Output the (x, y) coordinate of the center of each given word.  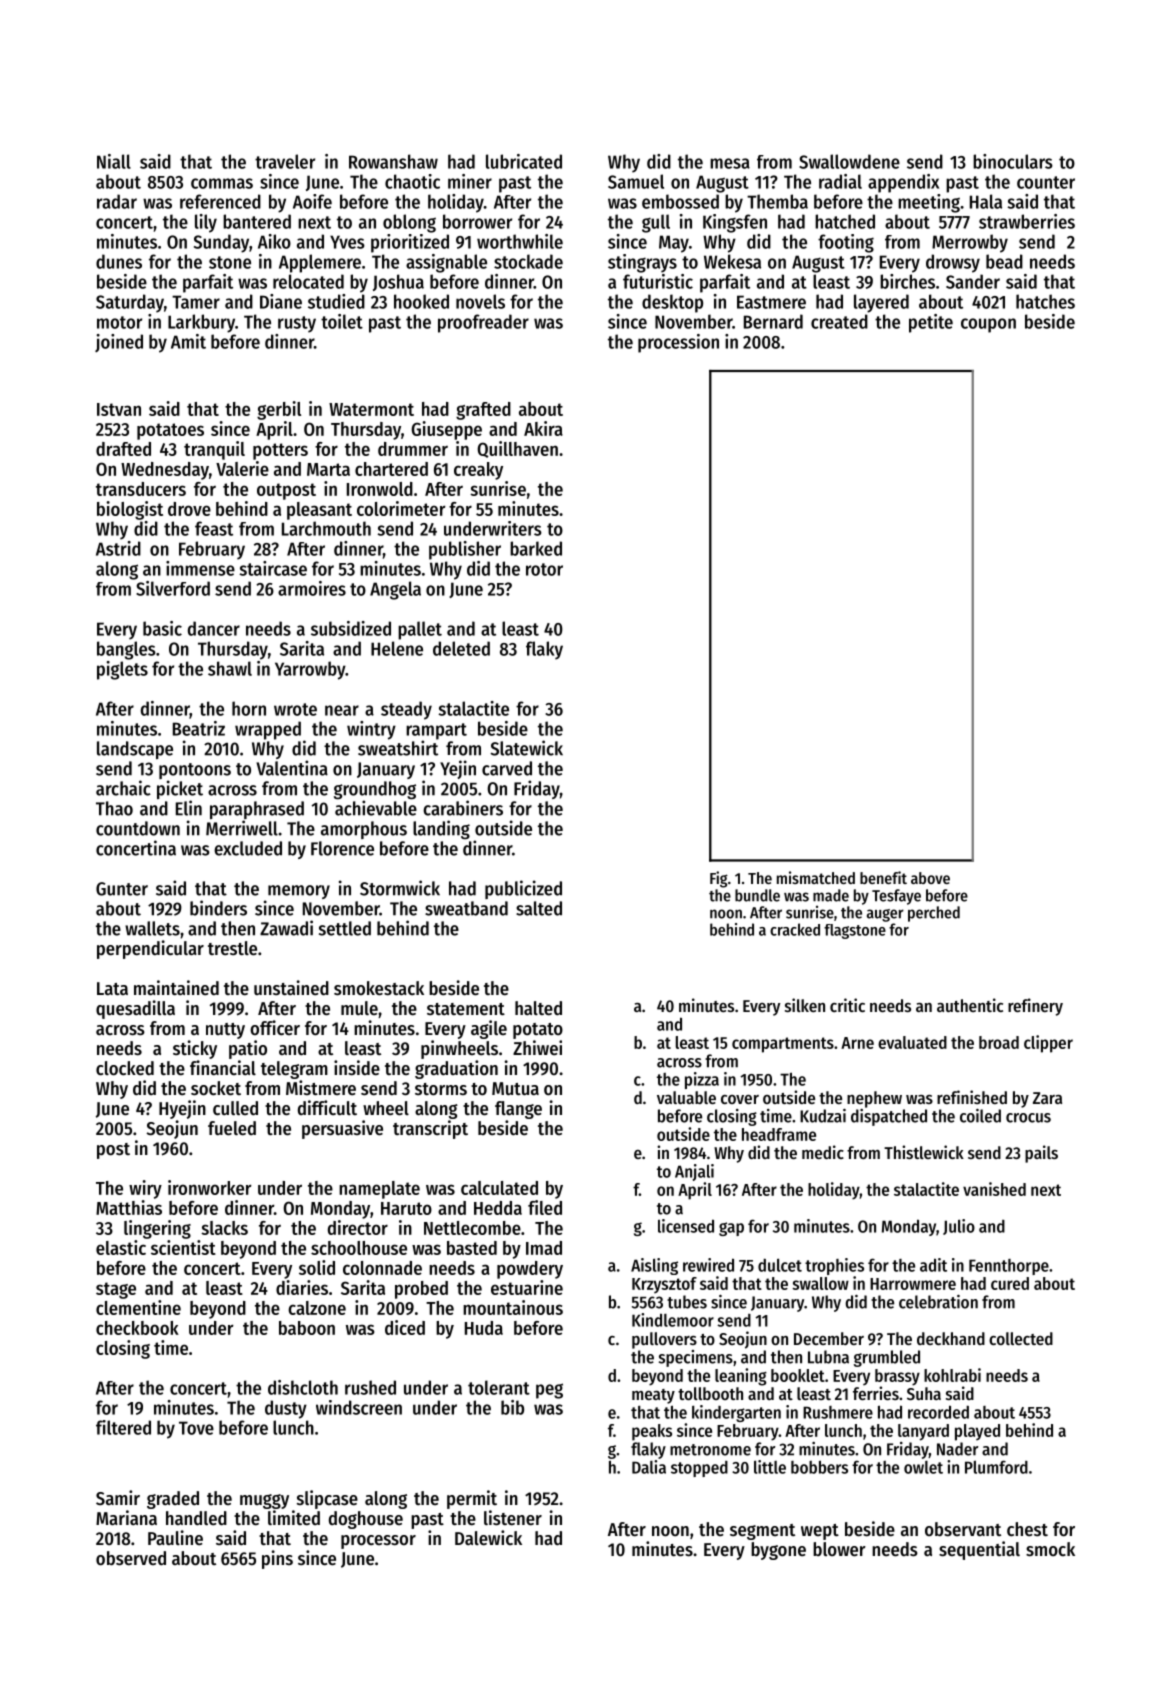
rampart (436, 731)
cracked (795, 929)
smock (1050, 1549)
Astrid (118, 548)
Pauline (175, 1538)
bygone (778, 1551)
